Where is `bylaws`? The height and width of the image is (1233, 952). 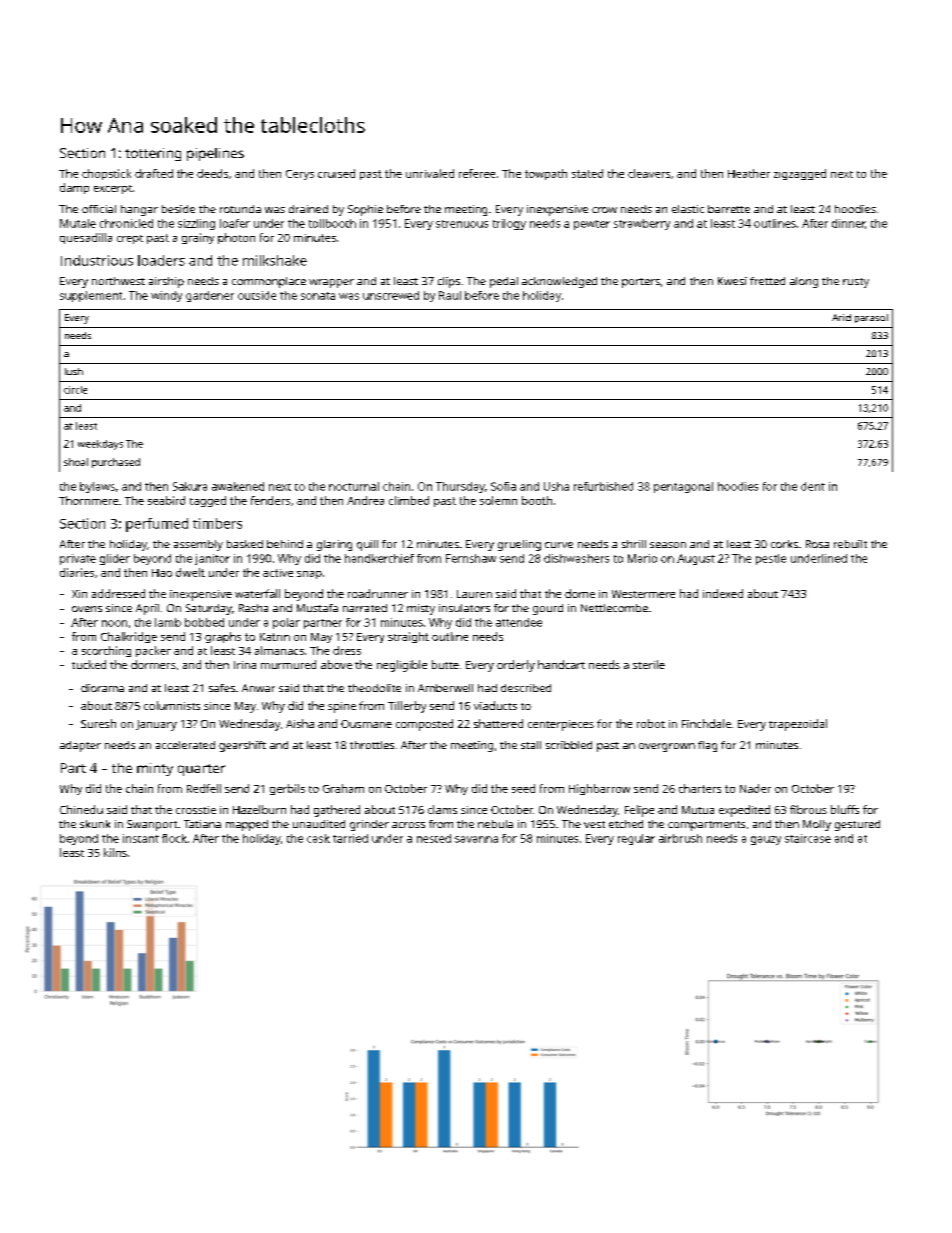
bylaws is located at coordinates (97, 487).
